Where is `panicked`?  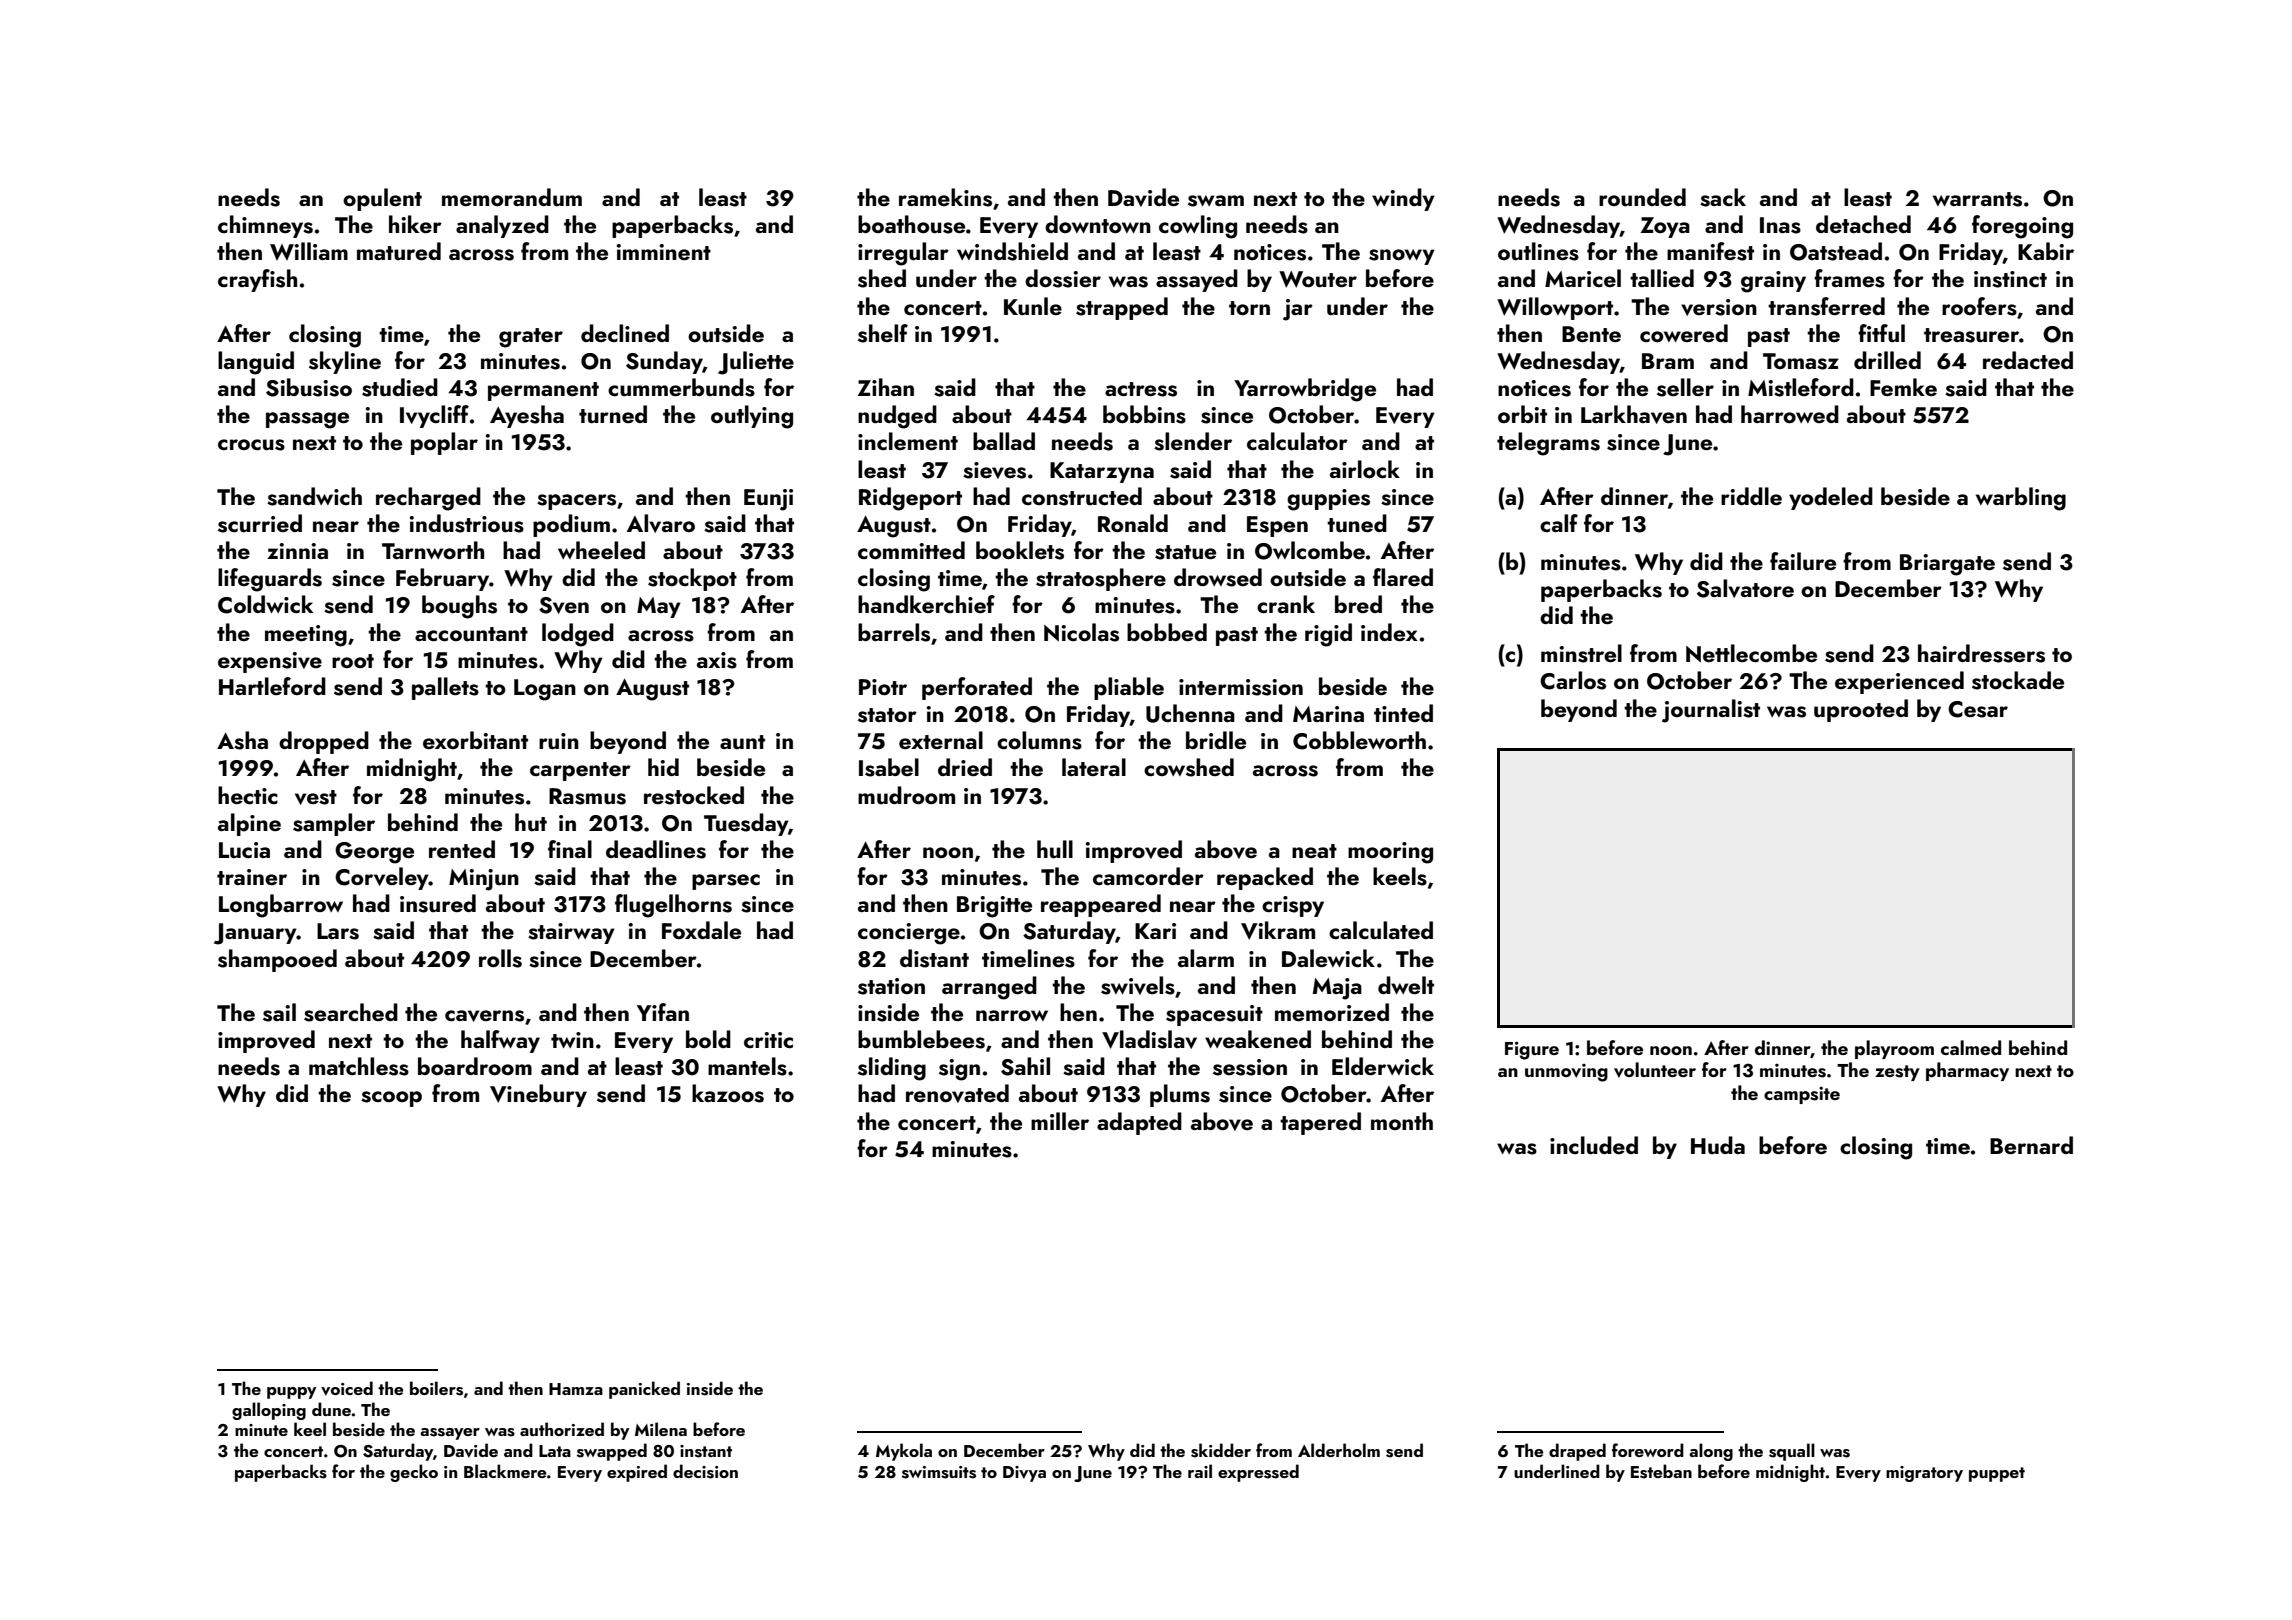
panicked is located at coordinates (644, 1390).
